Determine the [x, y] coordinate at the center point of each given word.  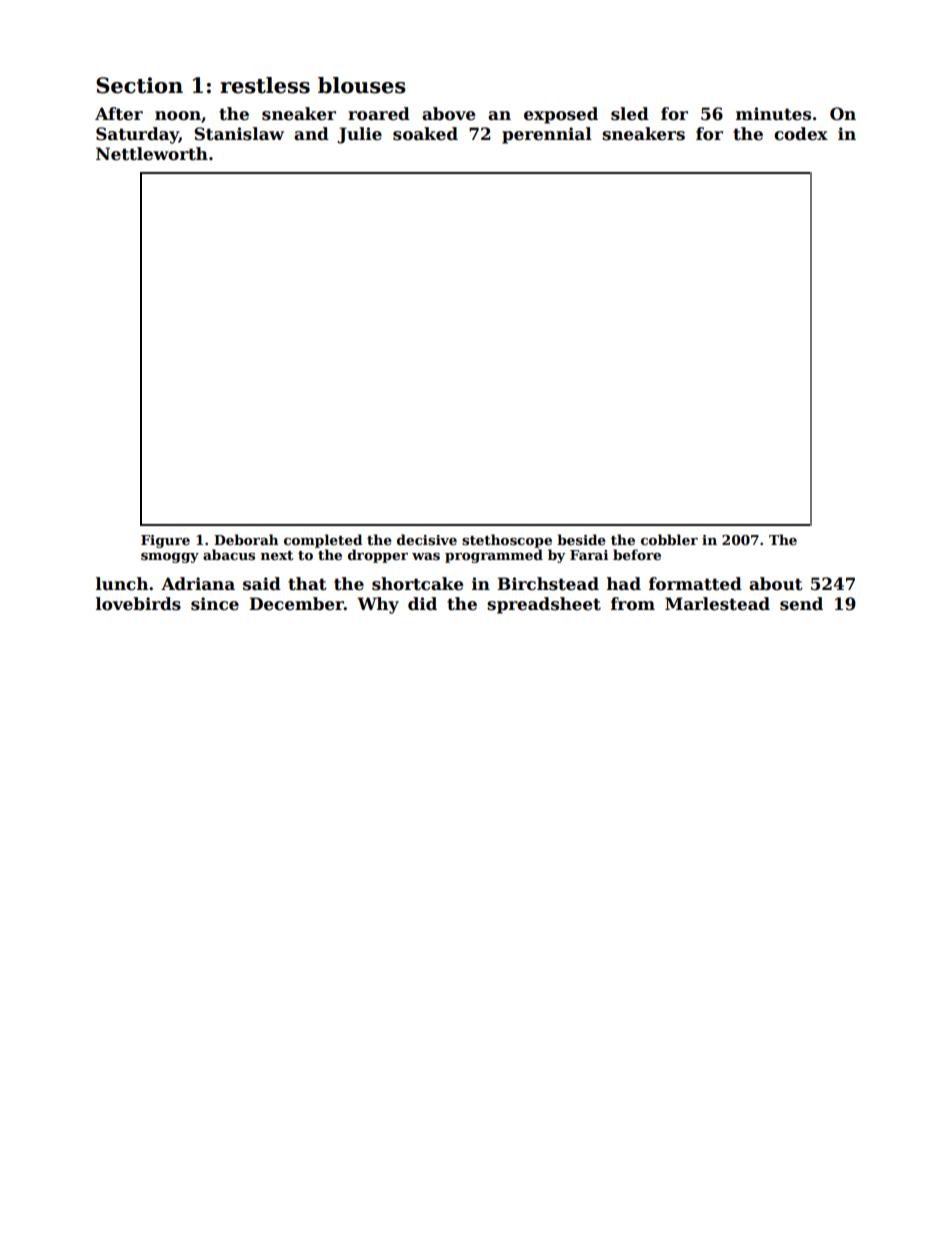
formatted [695, 584]
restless [265, 85]
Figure [165, 541]
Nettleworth [152, 154]
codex [801, 134]
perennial [547, 135]
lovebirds [138, 604]
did [422, 604]
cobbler [669, 539]
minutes [773, 114]
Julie [359, 135]
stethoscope [507, 541]
